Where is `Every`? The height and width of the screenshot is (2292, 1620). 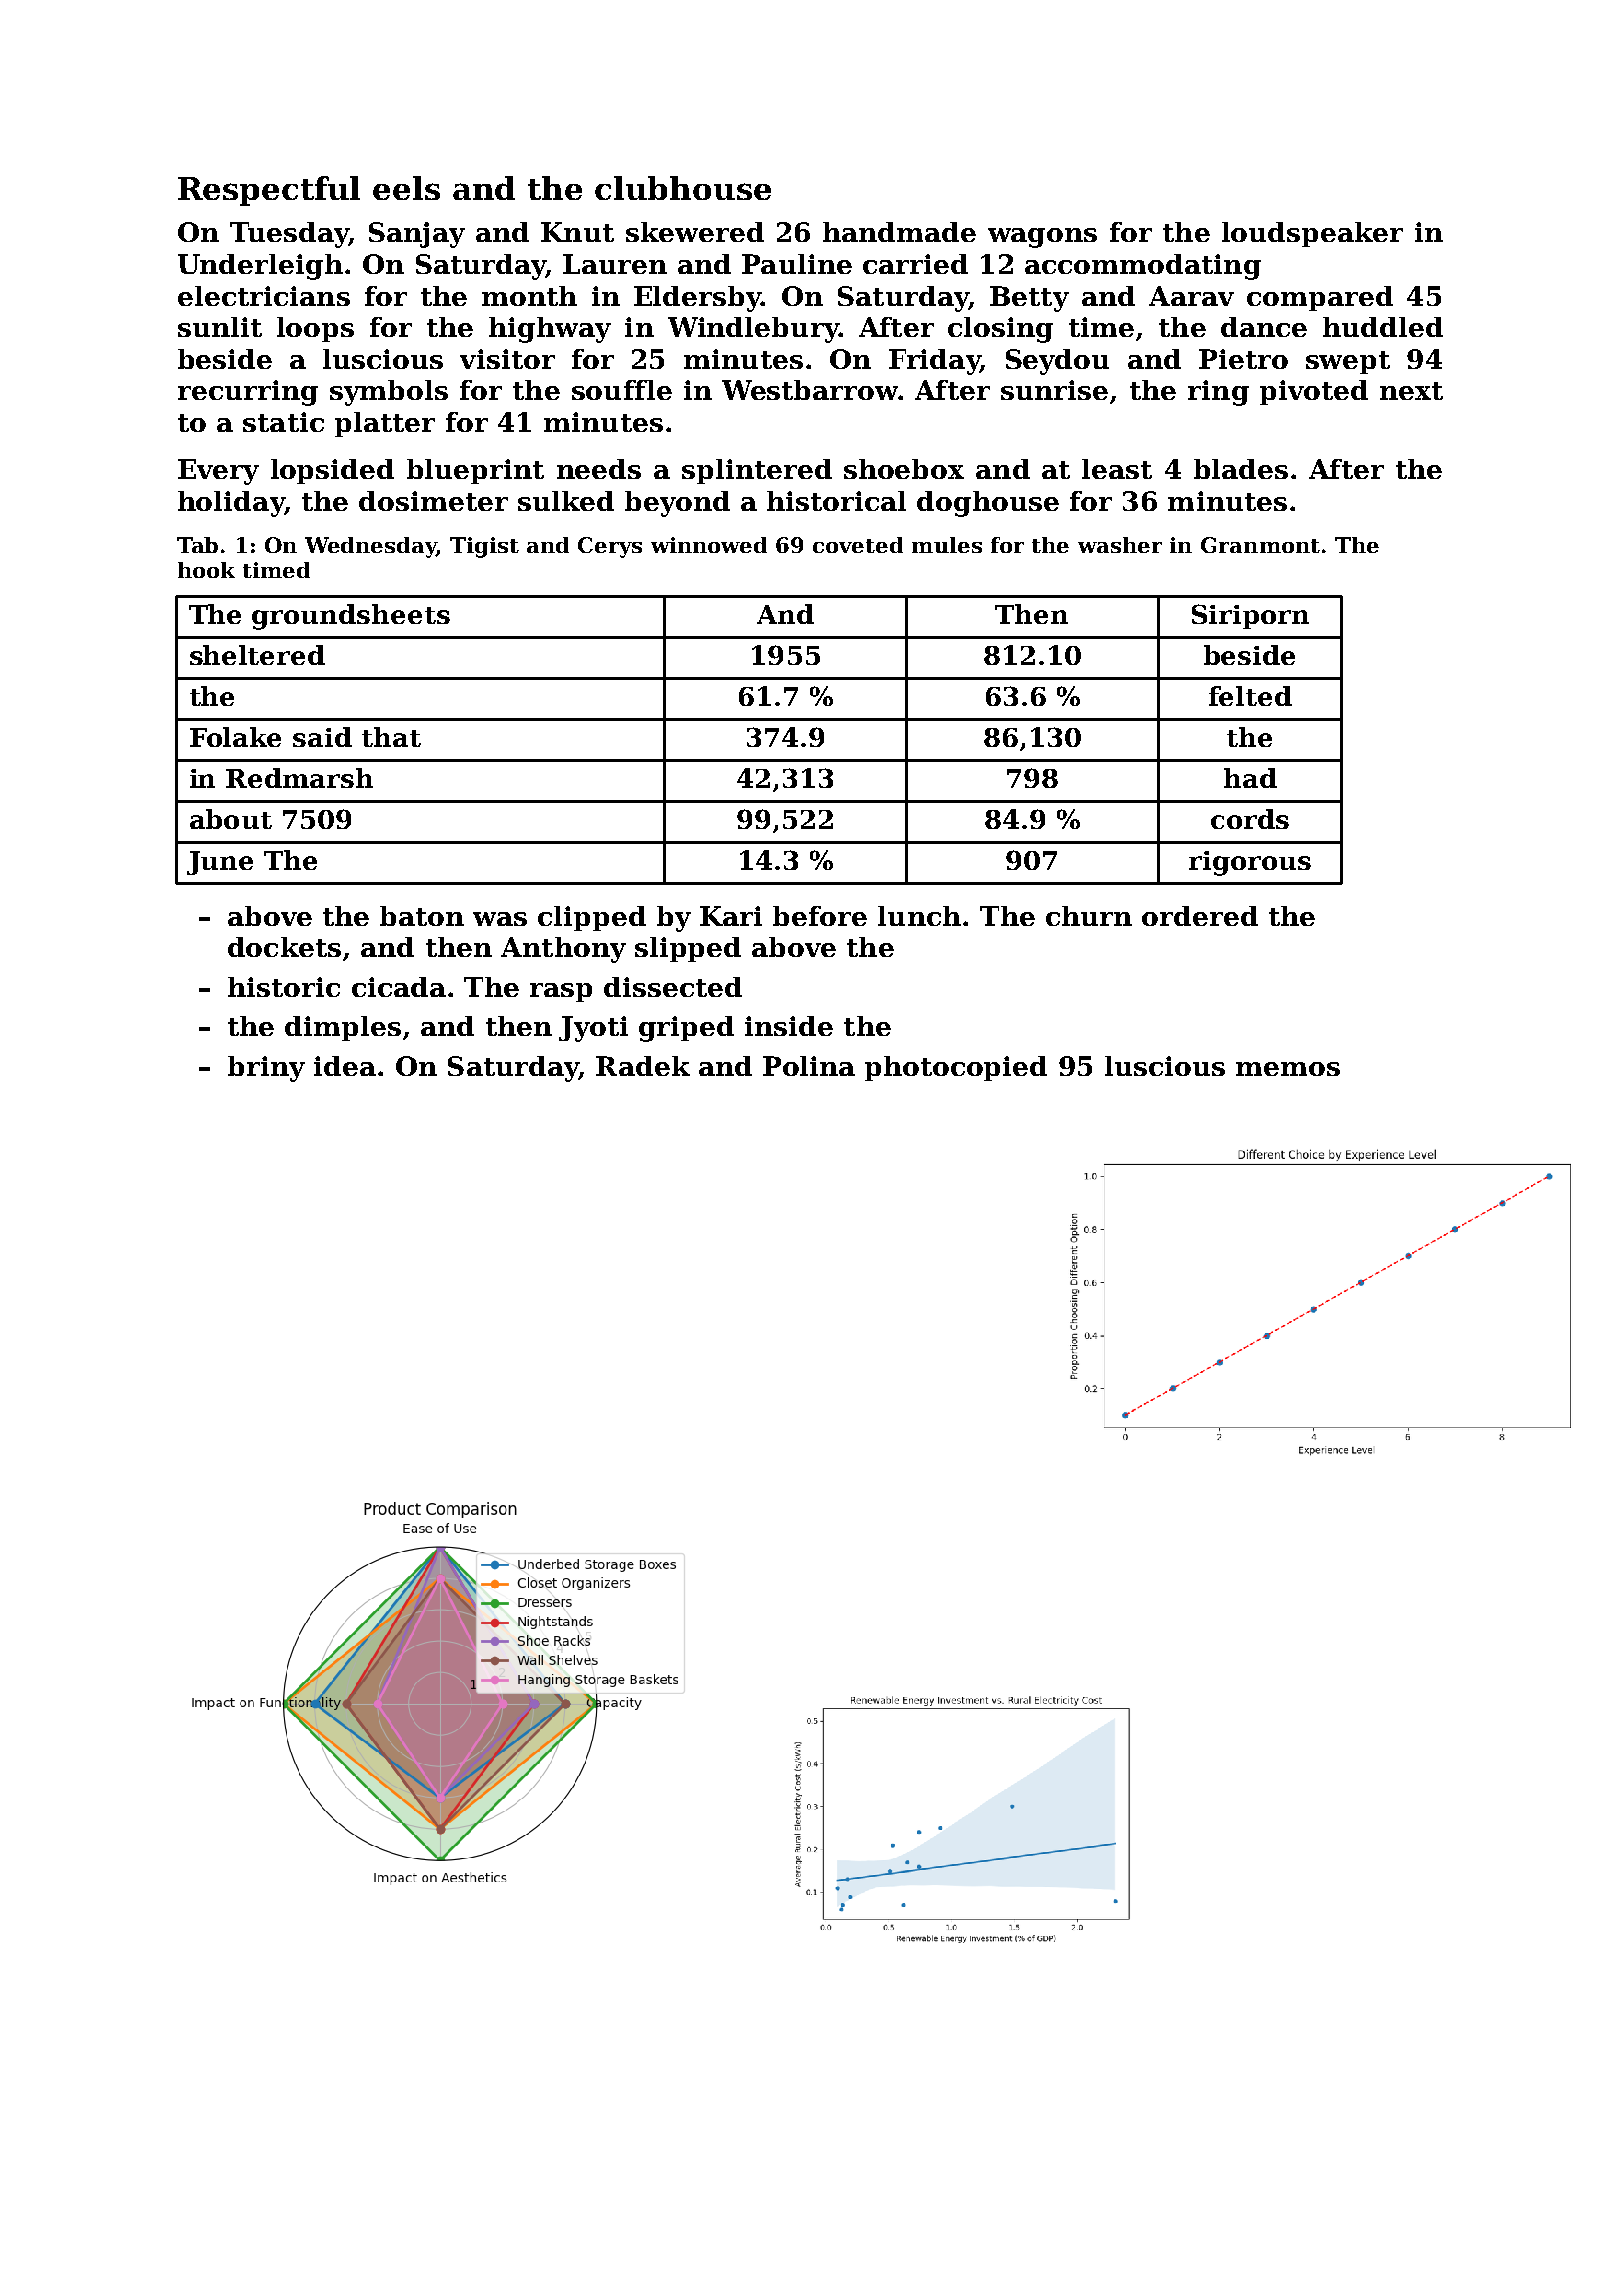
Every is located at coordinates (218, 472).
